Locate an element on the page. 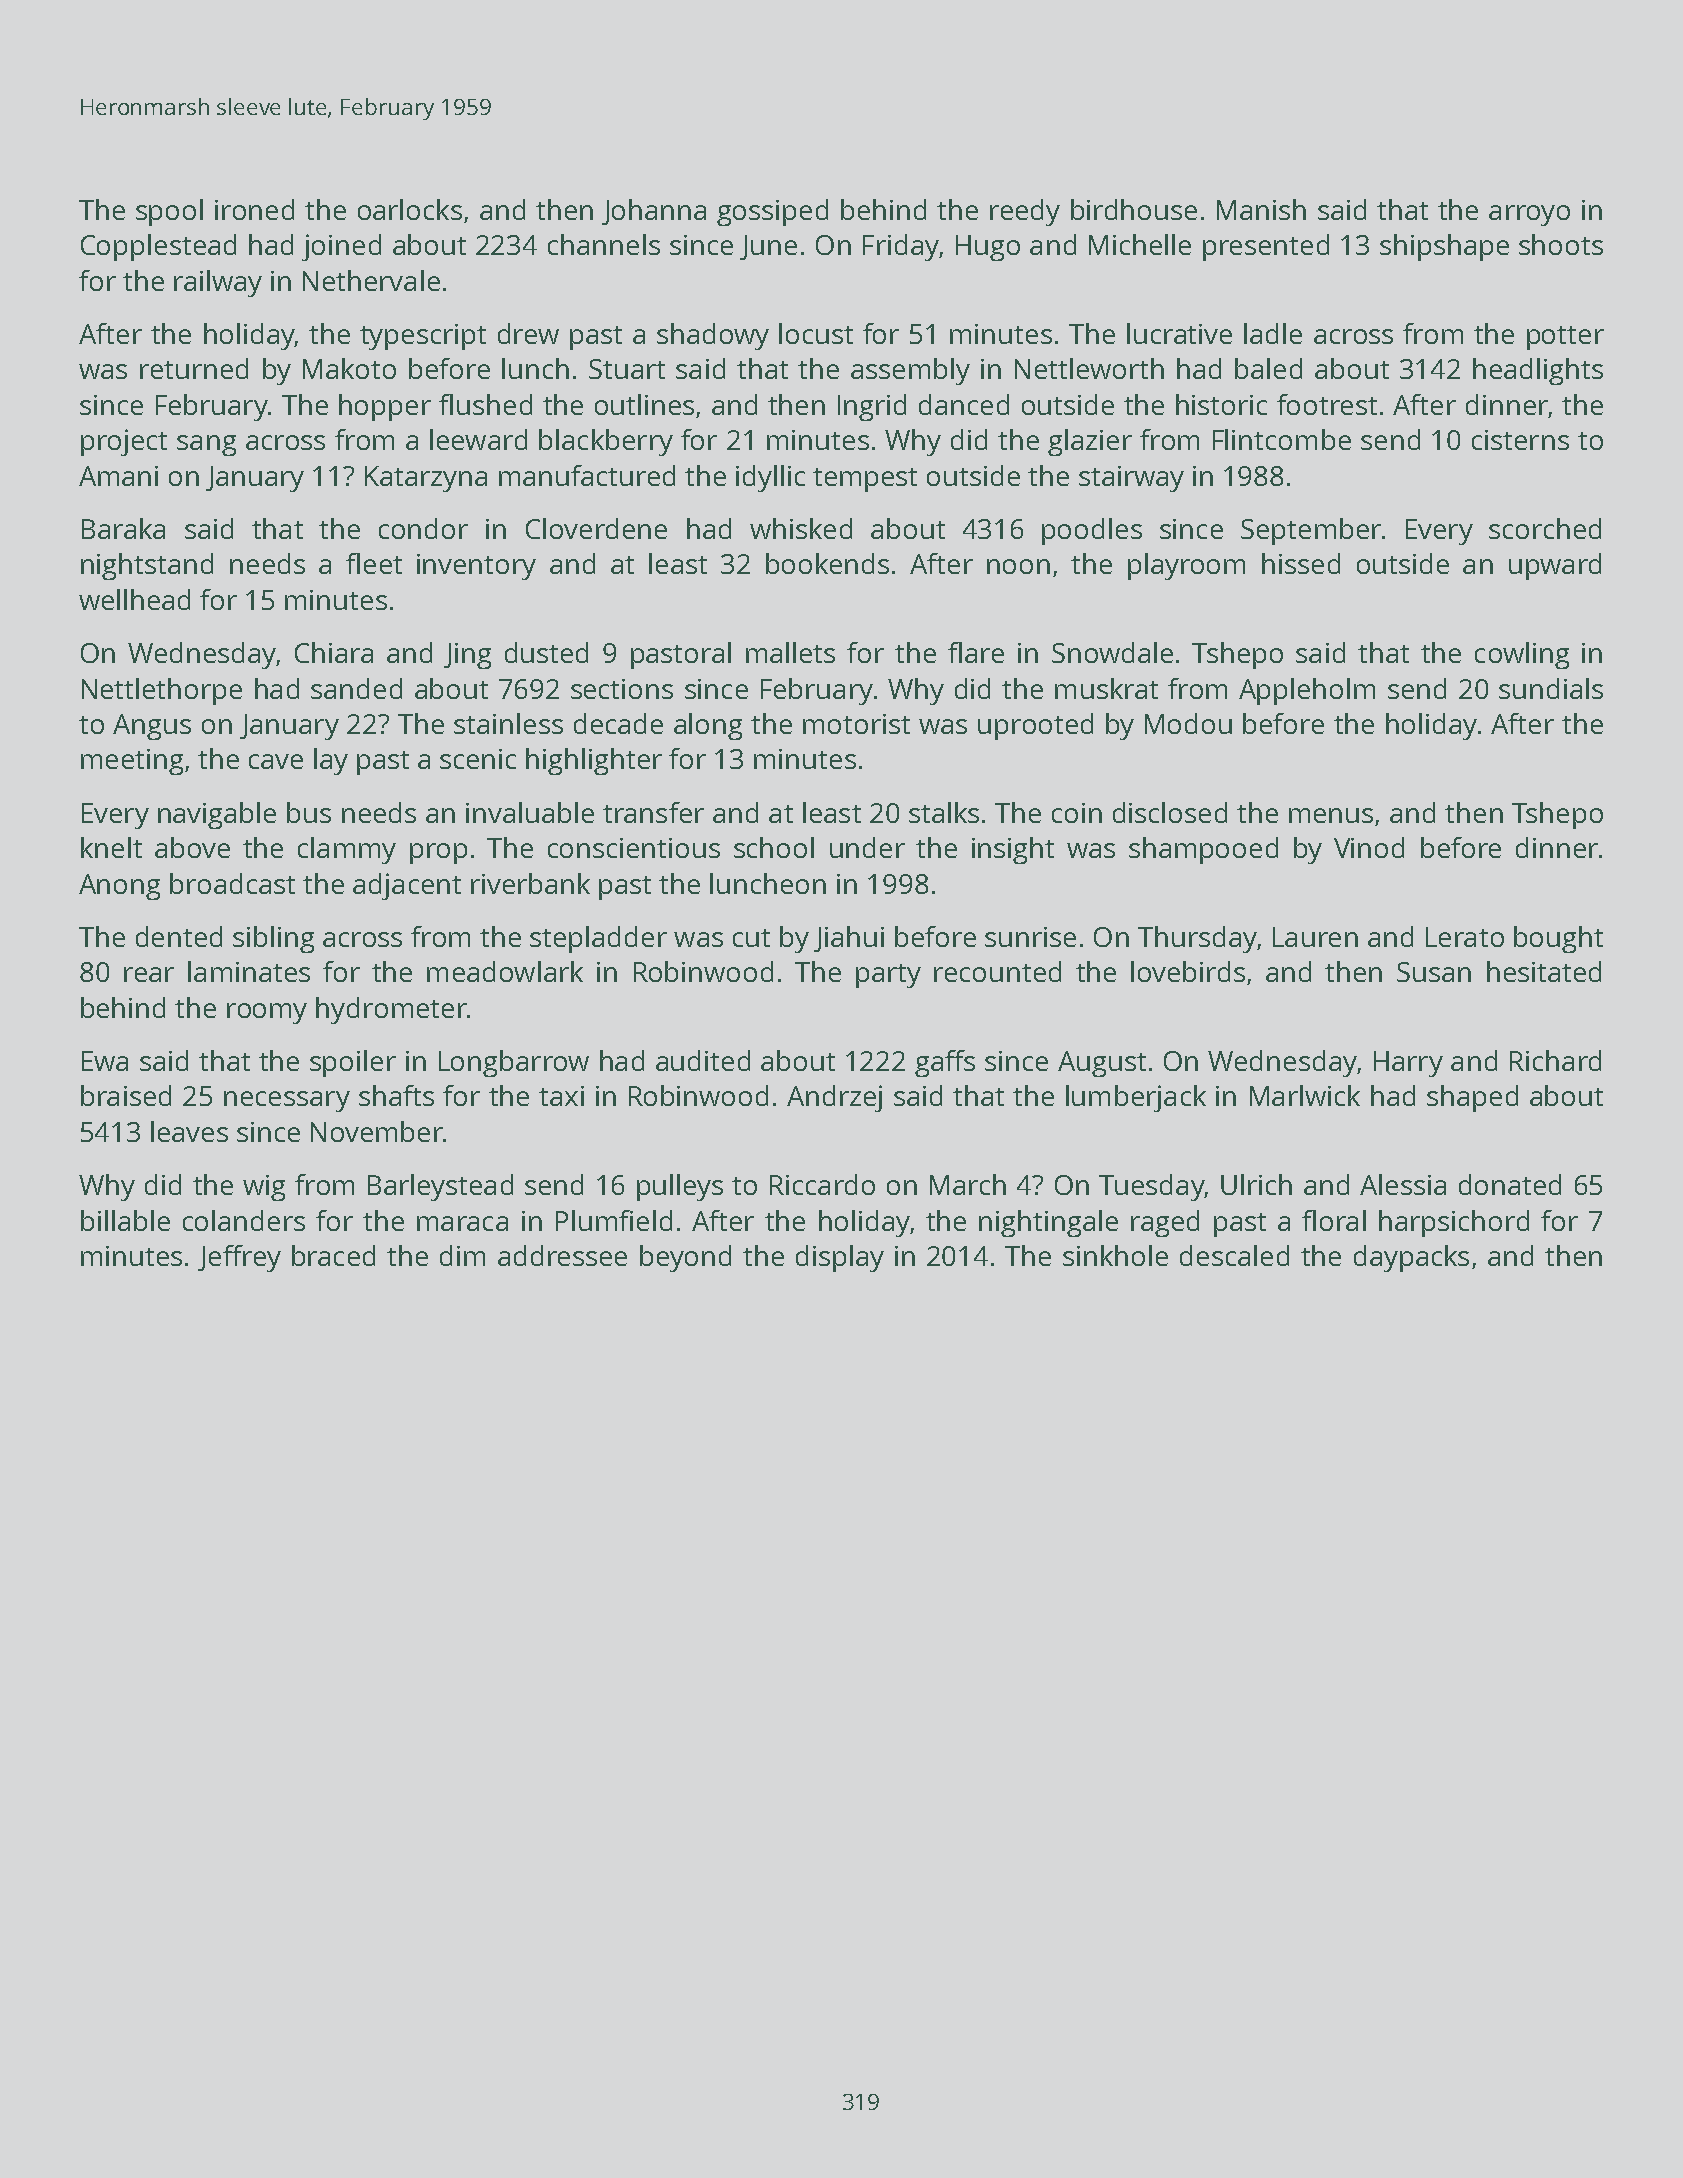 The height and width of the image is (2178, 1683). Nethervale is located at coordinates (371, 280).
